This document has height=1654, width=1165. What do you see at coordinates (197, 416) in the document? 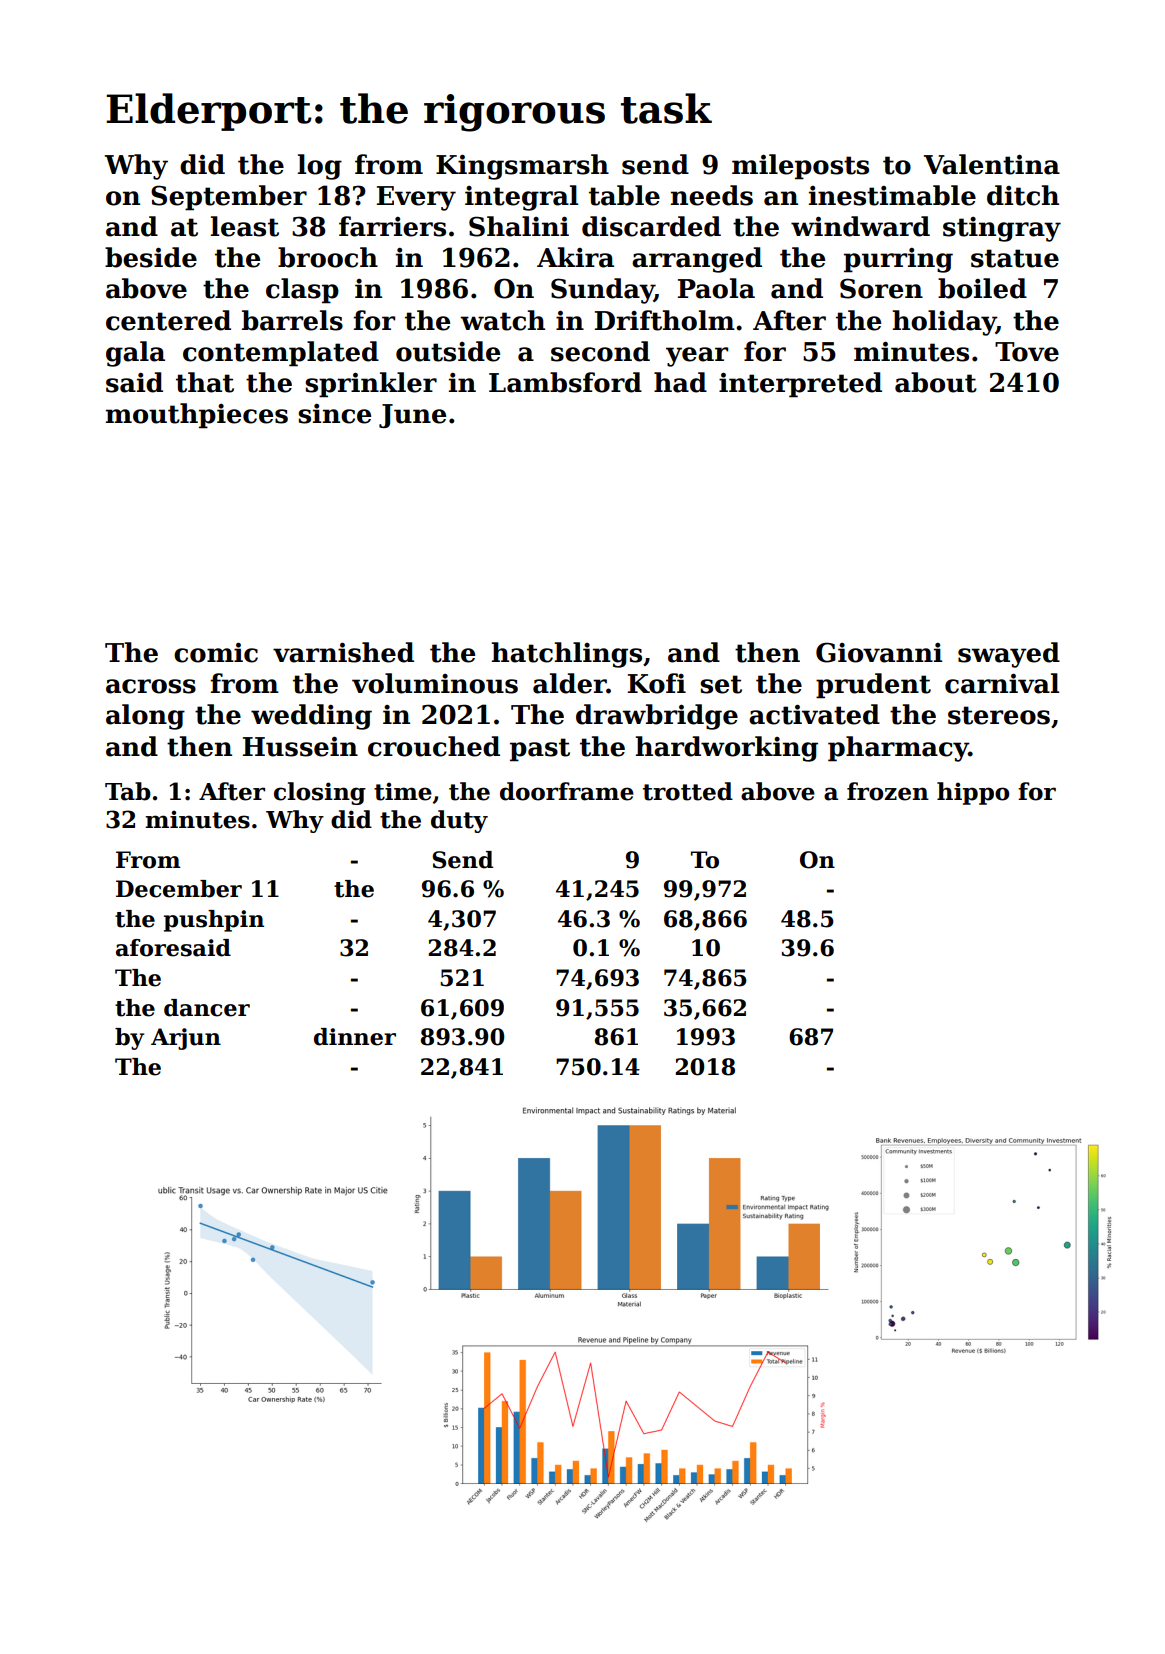
I see `mouthpieces` at bounding box center [197, 416].
